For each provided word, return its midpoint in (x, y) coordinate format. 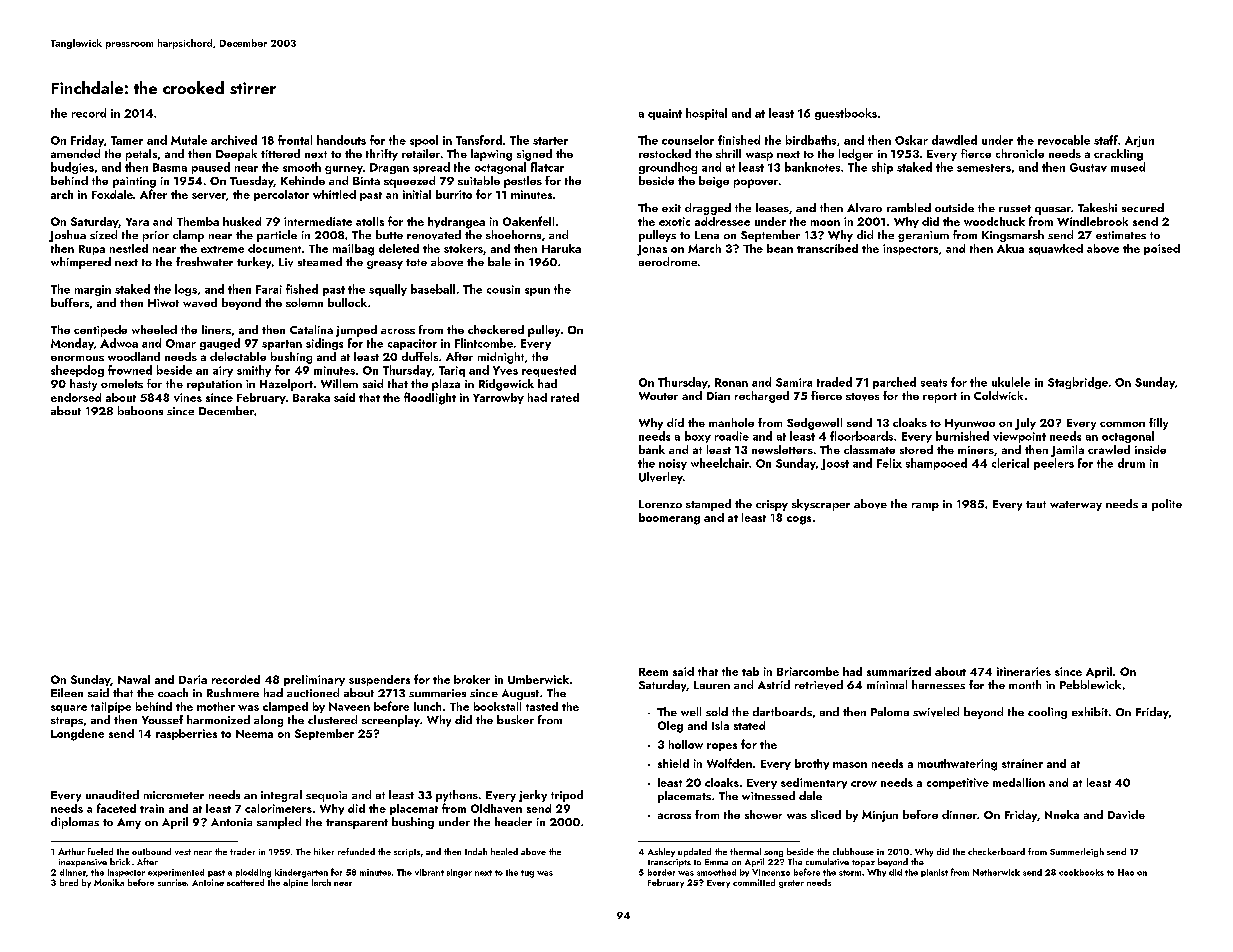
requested (549, 371)
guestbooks (846, 114)
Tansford (479, 140)
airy (223, 371)
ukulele (1011, 382)
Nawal (134, 679)
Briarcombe (808, 671)
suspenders (379, 680)
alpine (295, 883)
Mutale (189, 140)
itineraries (1024, 671)
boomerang (669, 519)
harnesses (938, 684)
